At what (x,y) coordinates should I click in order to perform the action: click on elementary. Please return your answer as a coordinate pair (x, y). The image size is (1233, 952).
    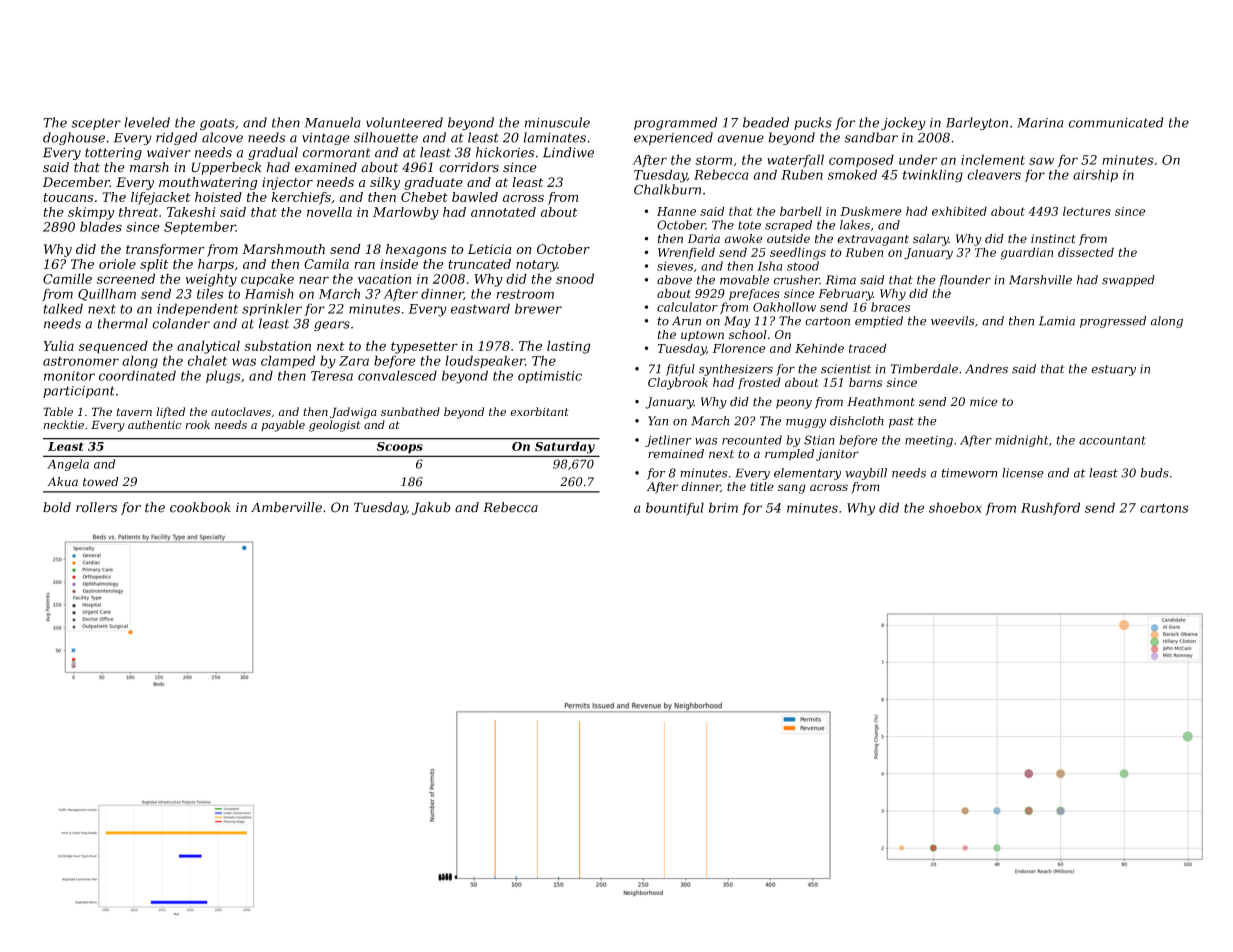
    Looking at the image, I should click on (807, 474).
